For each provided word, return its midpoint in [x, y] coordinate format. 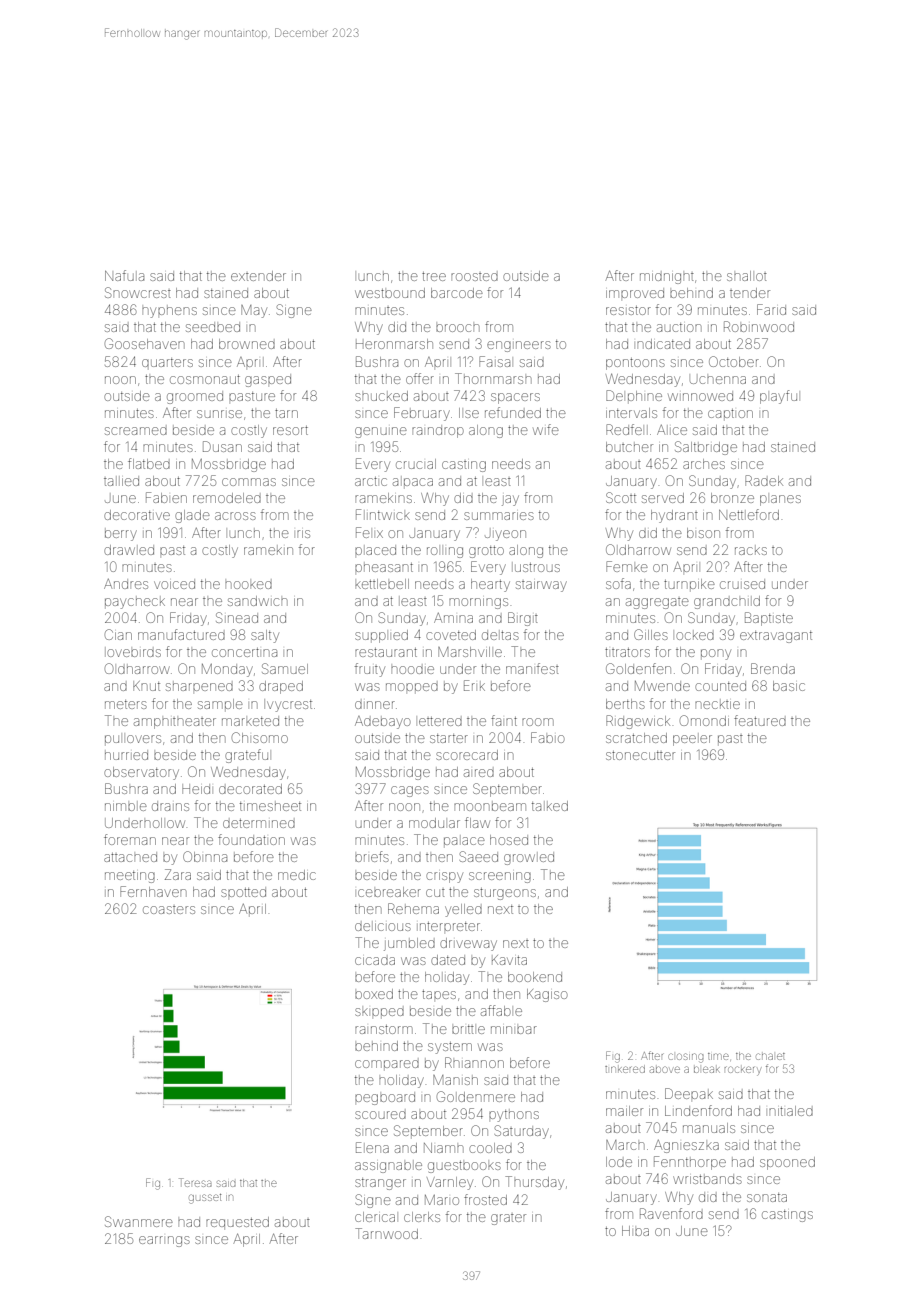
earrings [164, 1241]
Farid [771, 309]
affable [501, 1010]
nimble [126, 807]
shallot [747, 276]
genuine [381, 432]
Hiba [635, 1231]
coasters [169, 910]
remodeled [227, 498]
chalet [770, 1056]
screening [500, 877]
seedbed [213, 327]
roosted [474, 277]
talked [550, 806]
